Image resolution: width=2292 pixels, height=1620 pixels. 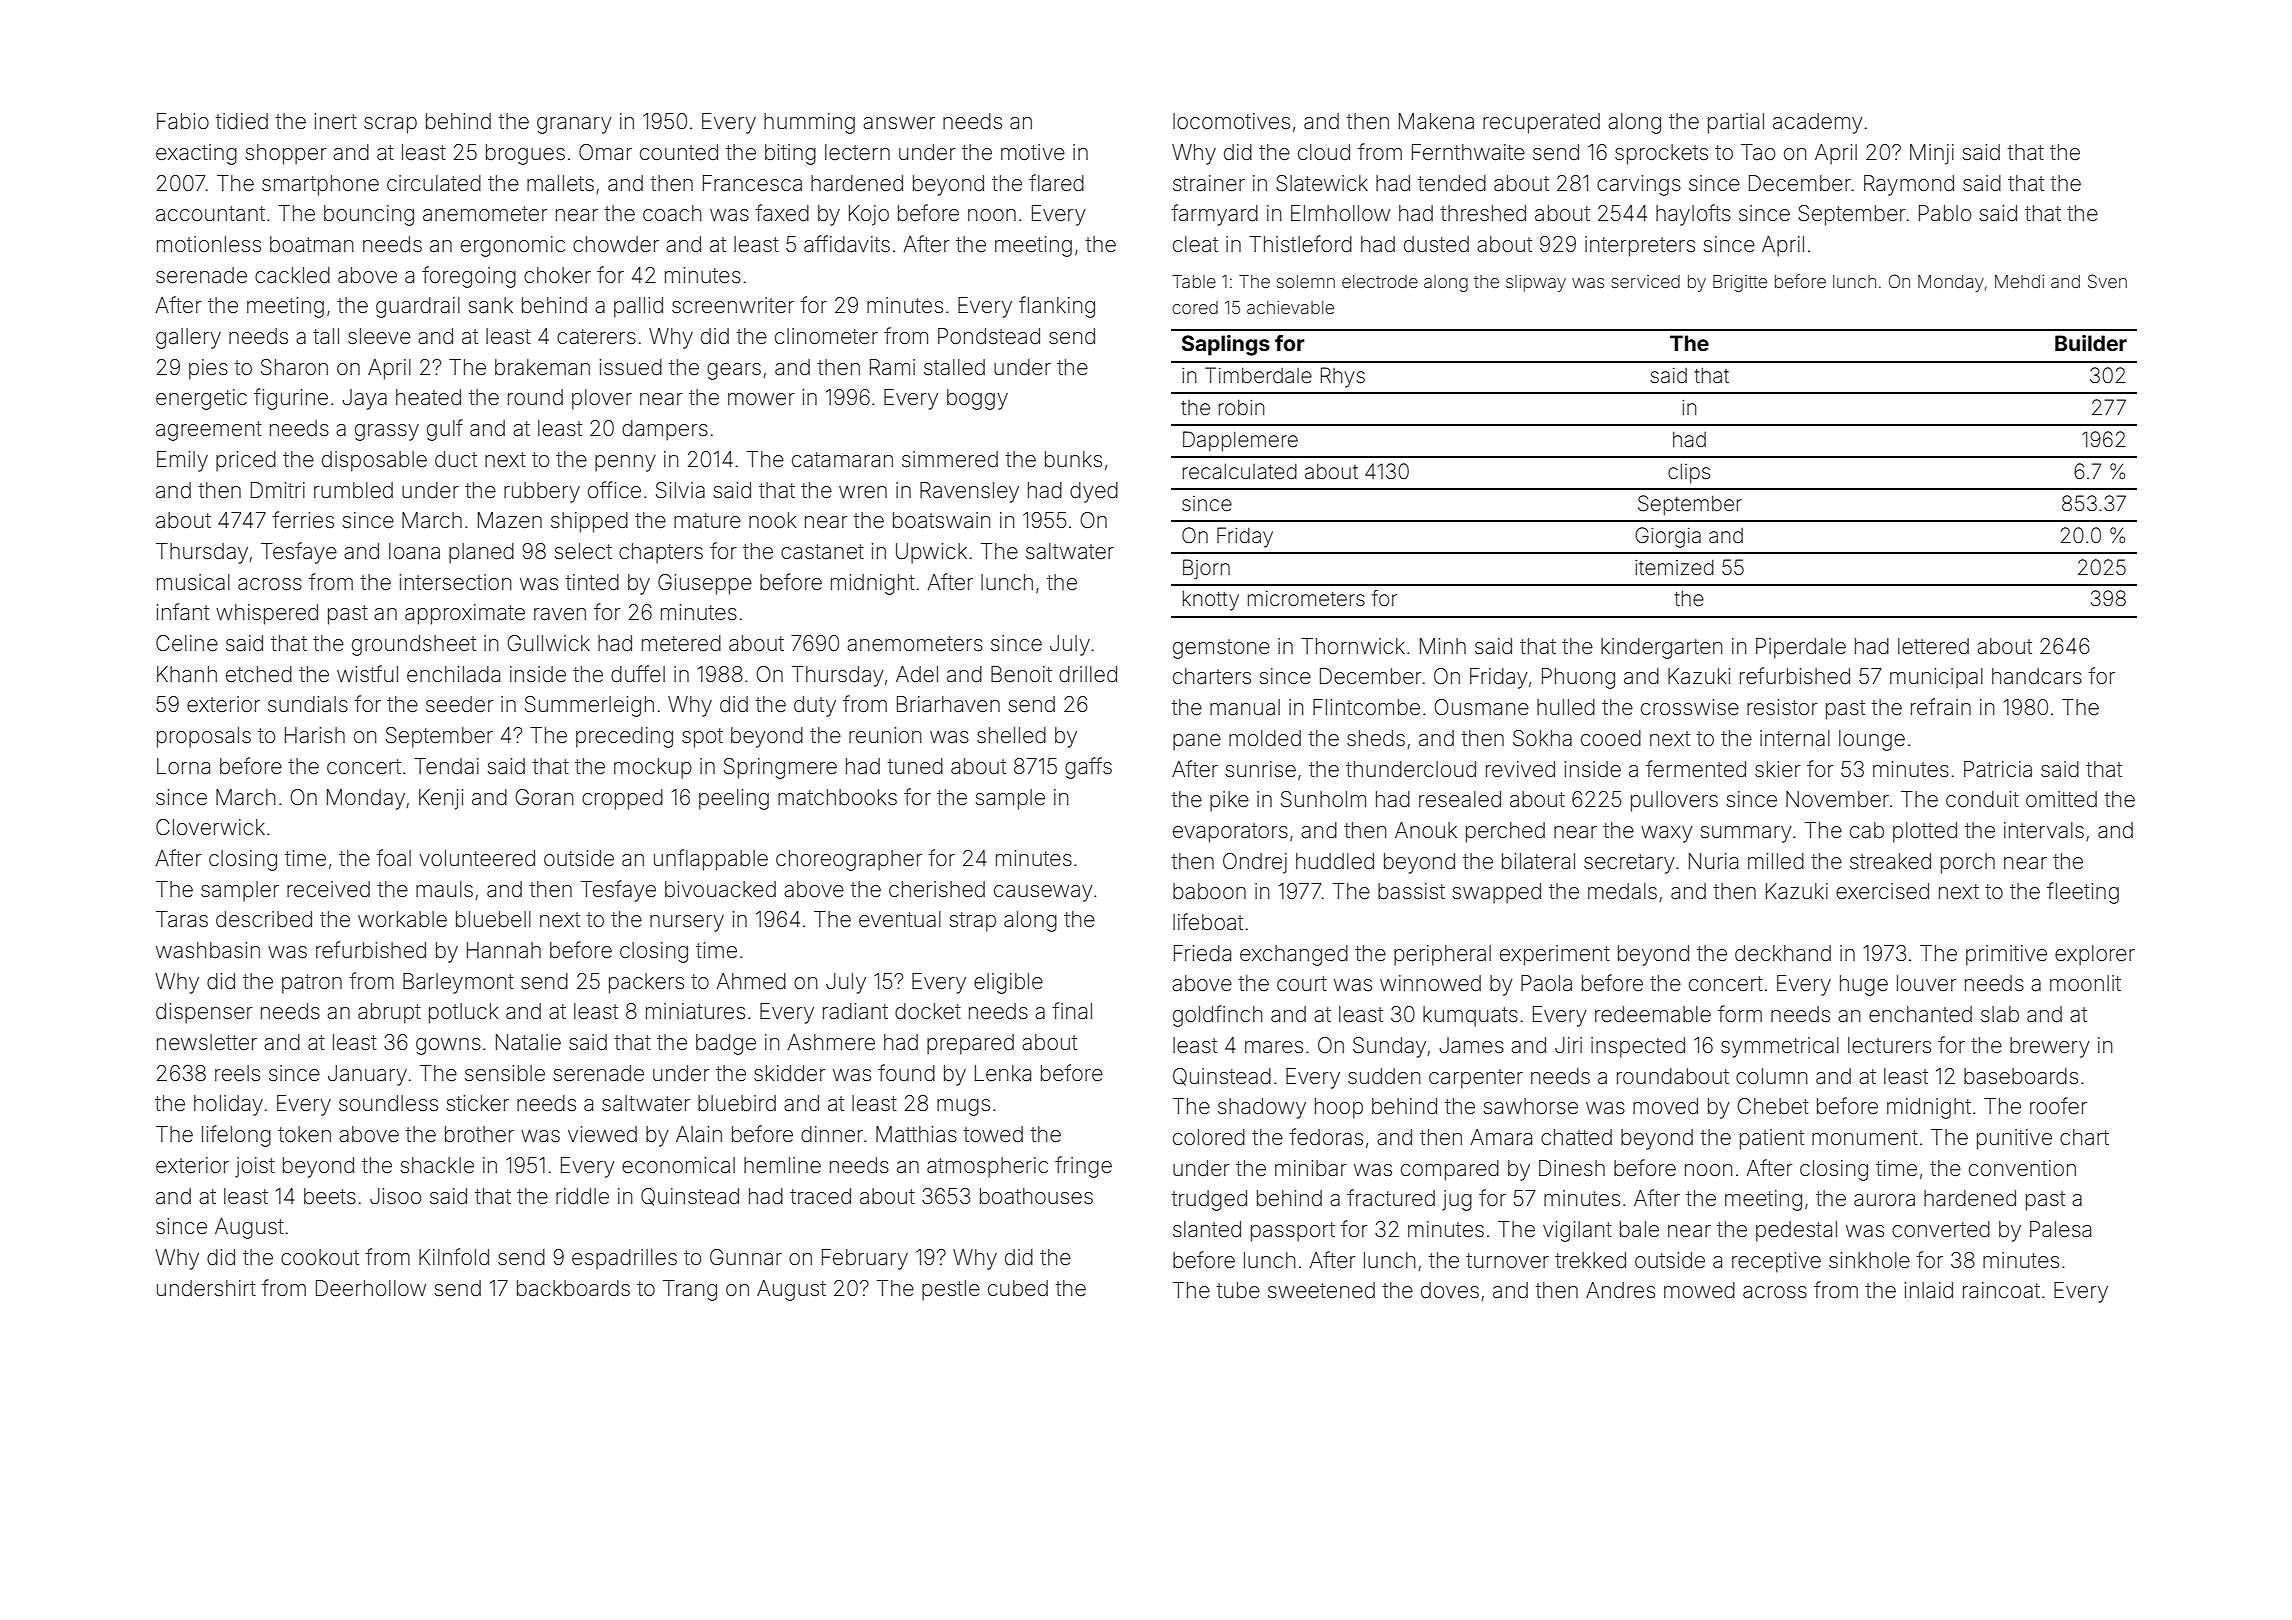 What do you see at coordinates (1801, 648) in the screenshot?
I see `Piperdale` at bounding box center [1801, 648].
